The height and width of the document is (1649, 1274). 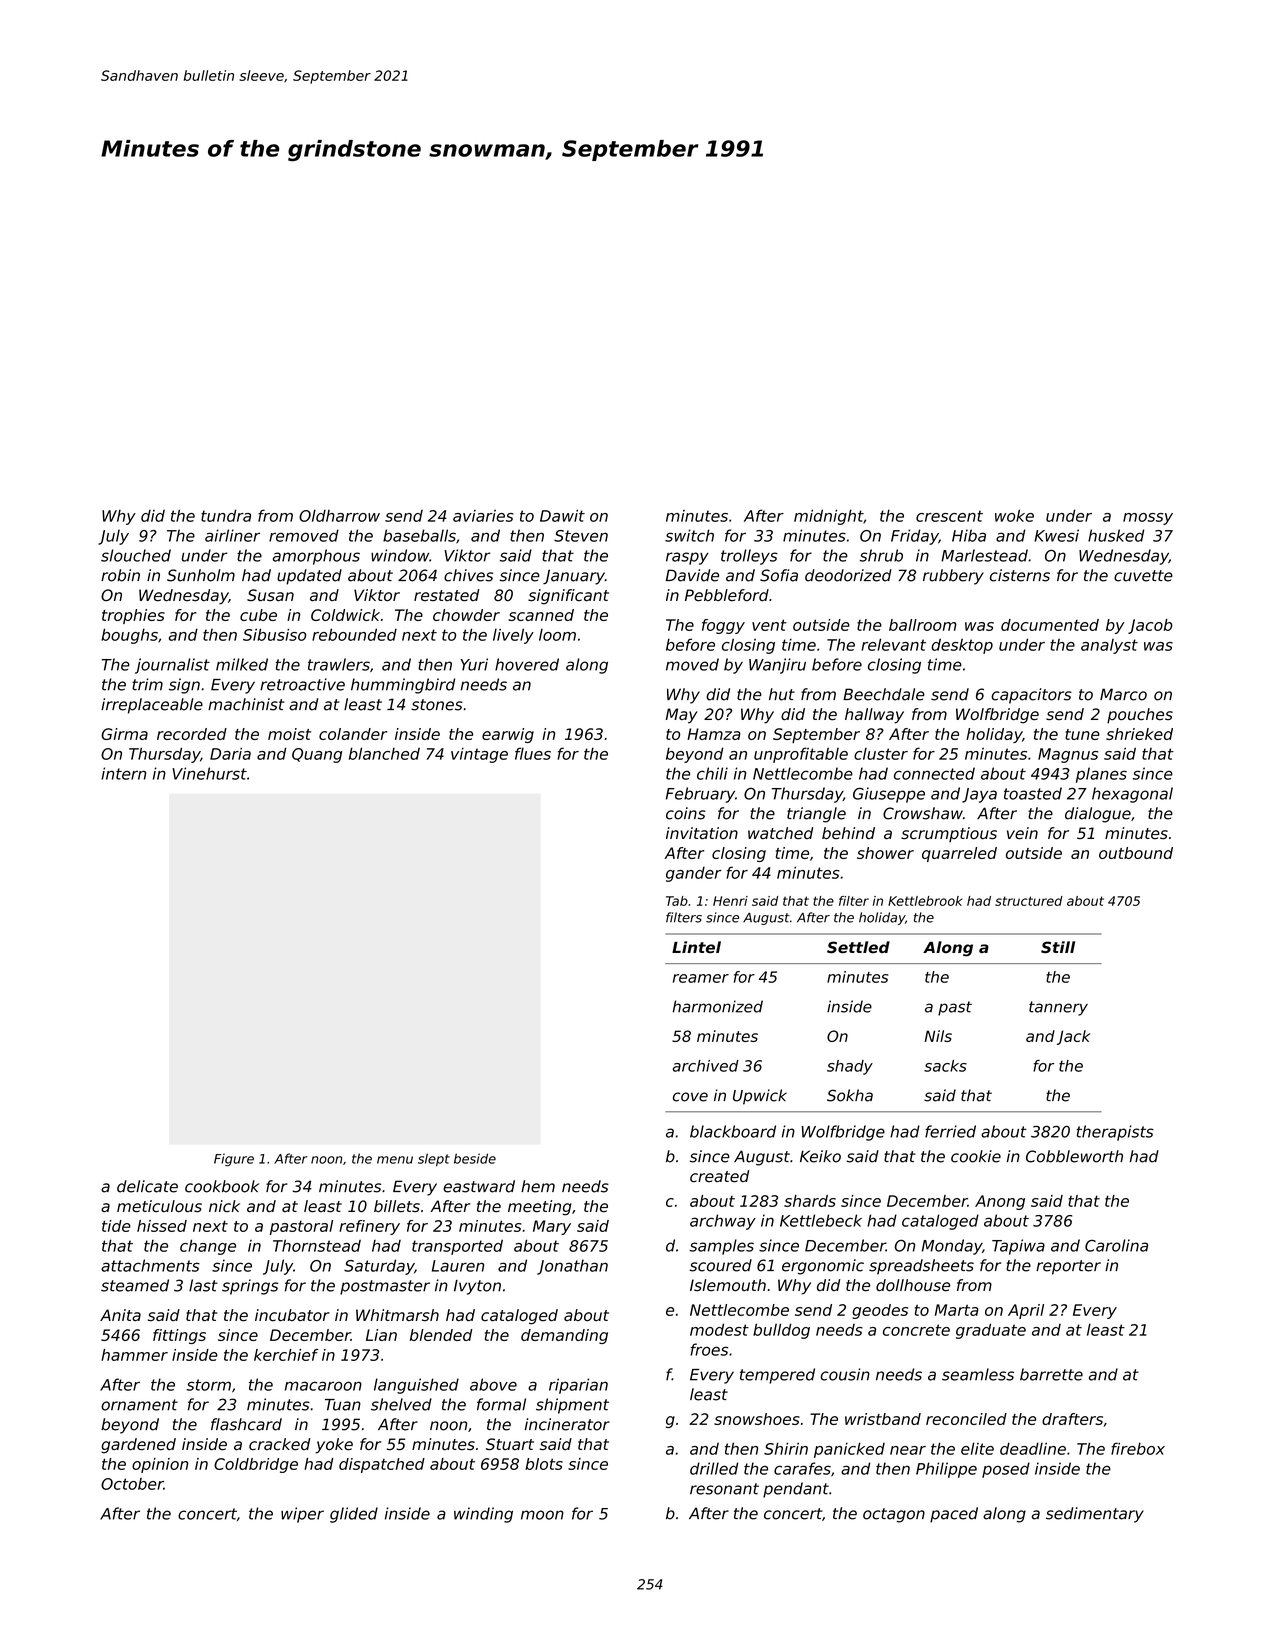 I want to click on Jacob, so click(x=1150, y=626).
